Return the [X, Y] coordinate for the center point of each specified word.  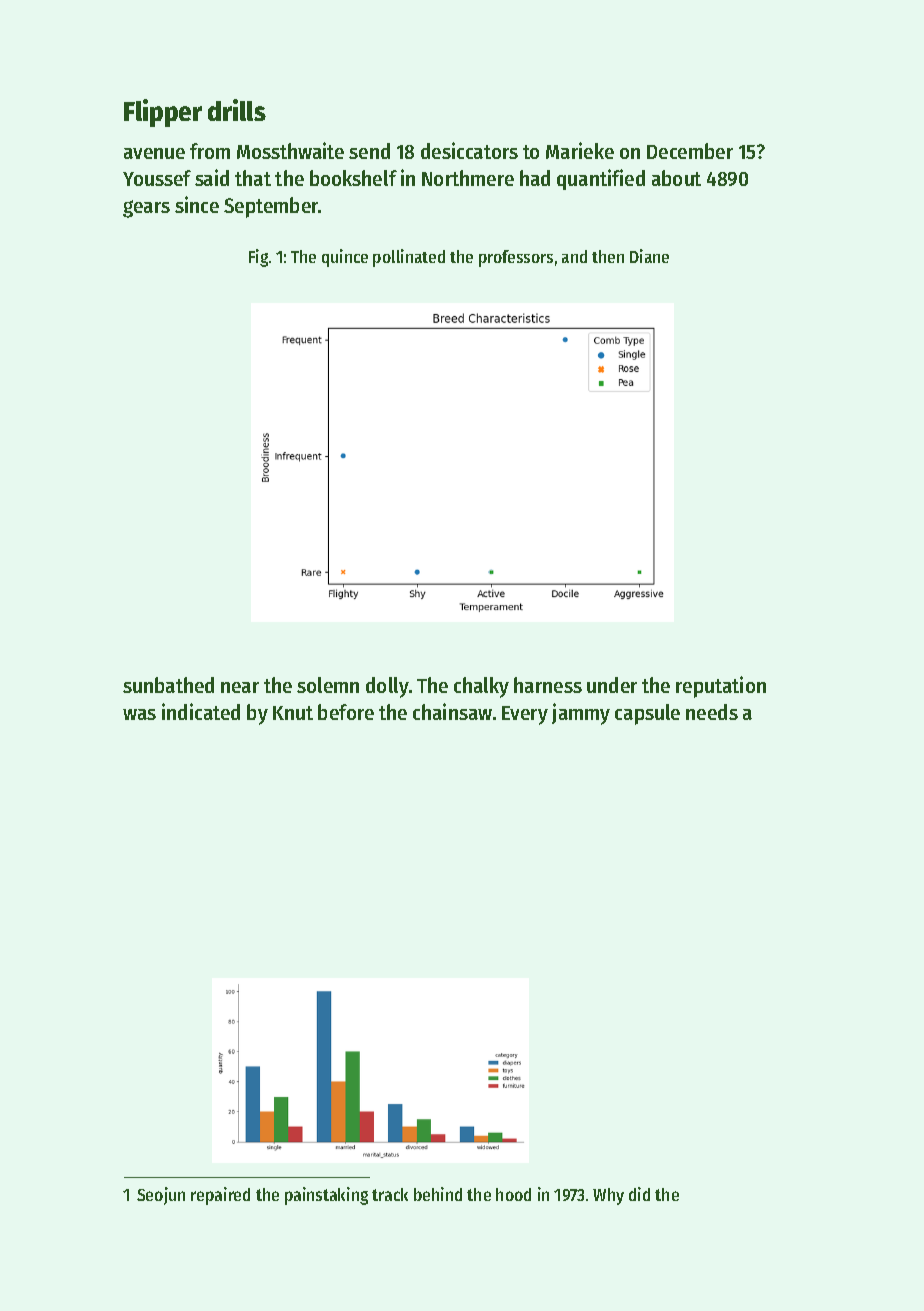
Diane [649, 256]
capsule [647, 714]
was [139, 714]
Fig [258, 258]
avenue [154, 153]
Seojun [161, 1196]
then [608, 256]
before [346, 712]
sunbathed [168, 685]
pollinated [409, 258]
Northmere [468, 178]
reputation [721, 687]
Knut [293, 713]
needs [712, 712]
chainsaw [452, 711]
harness [548, 685]
